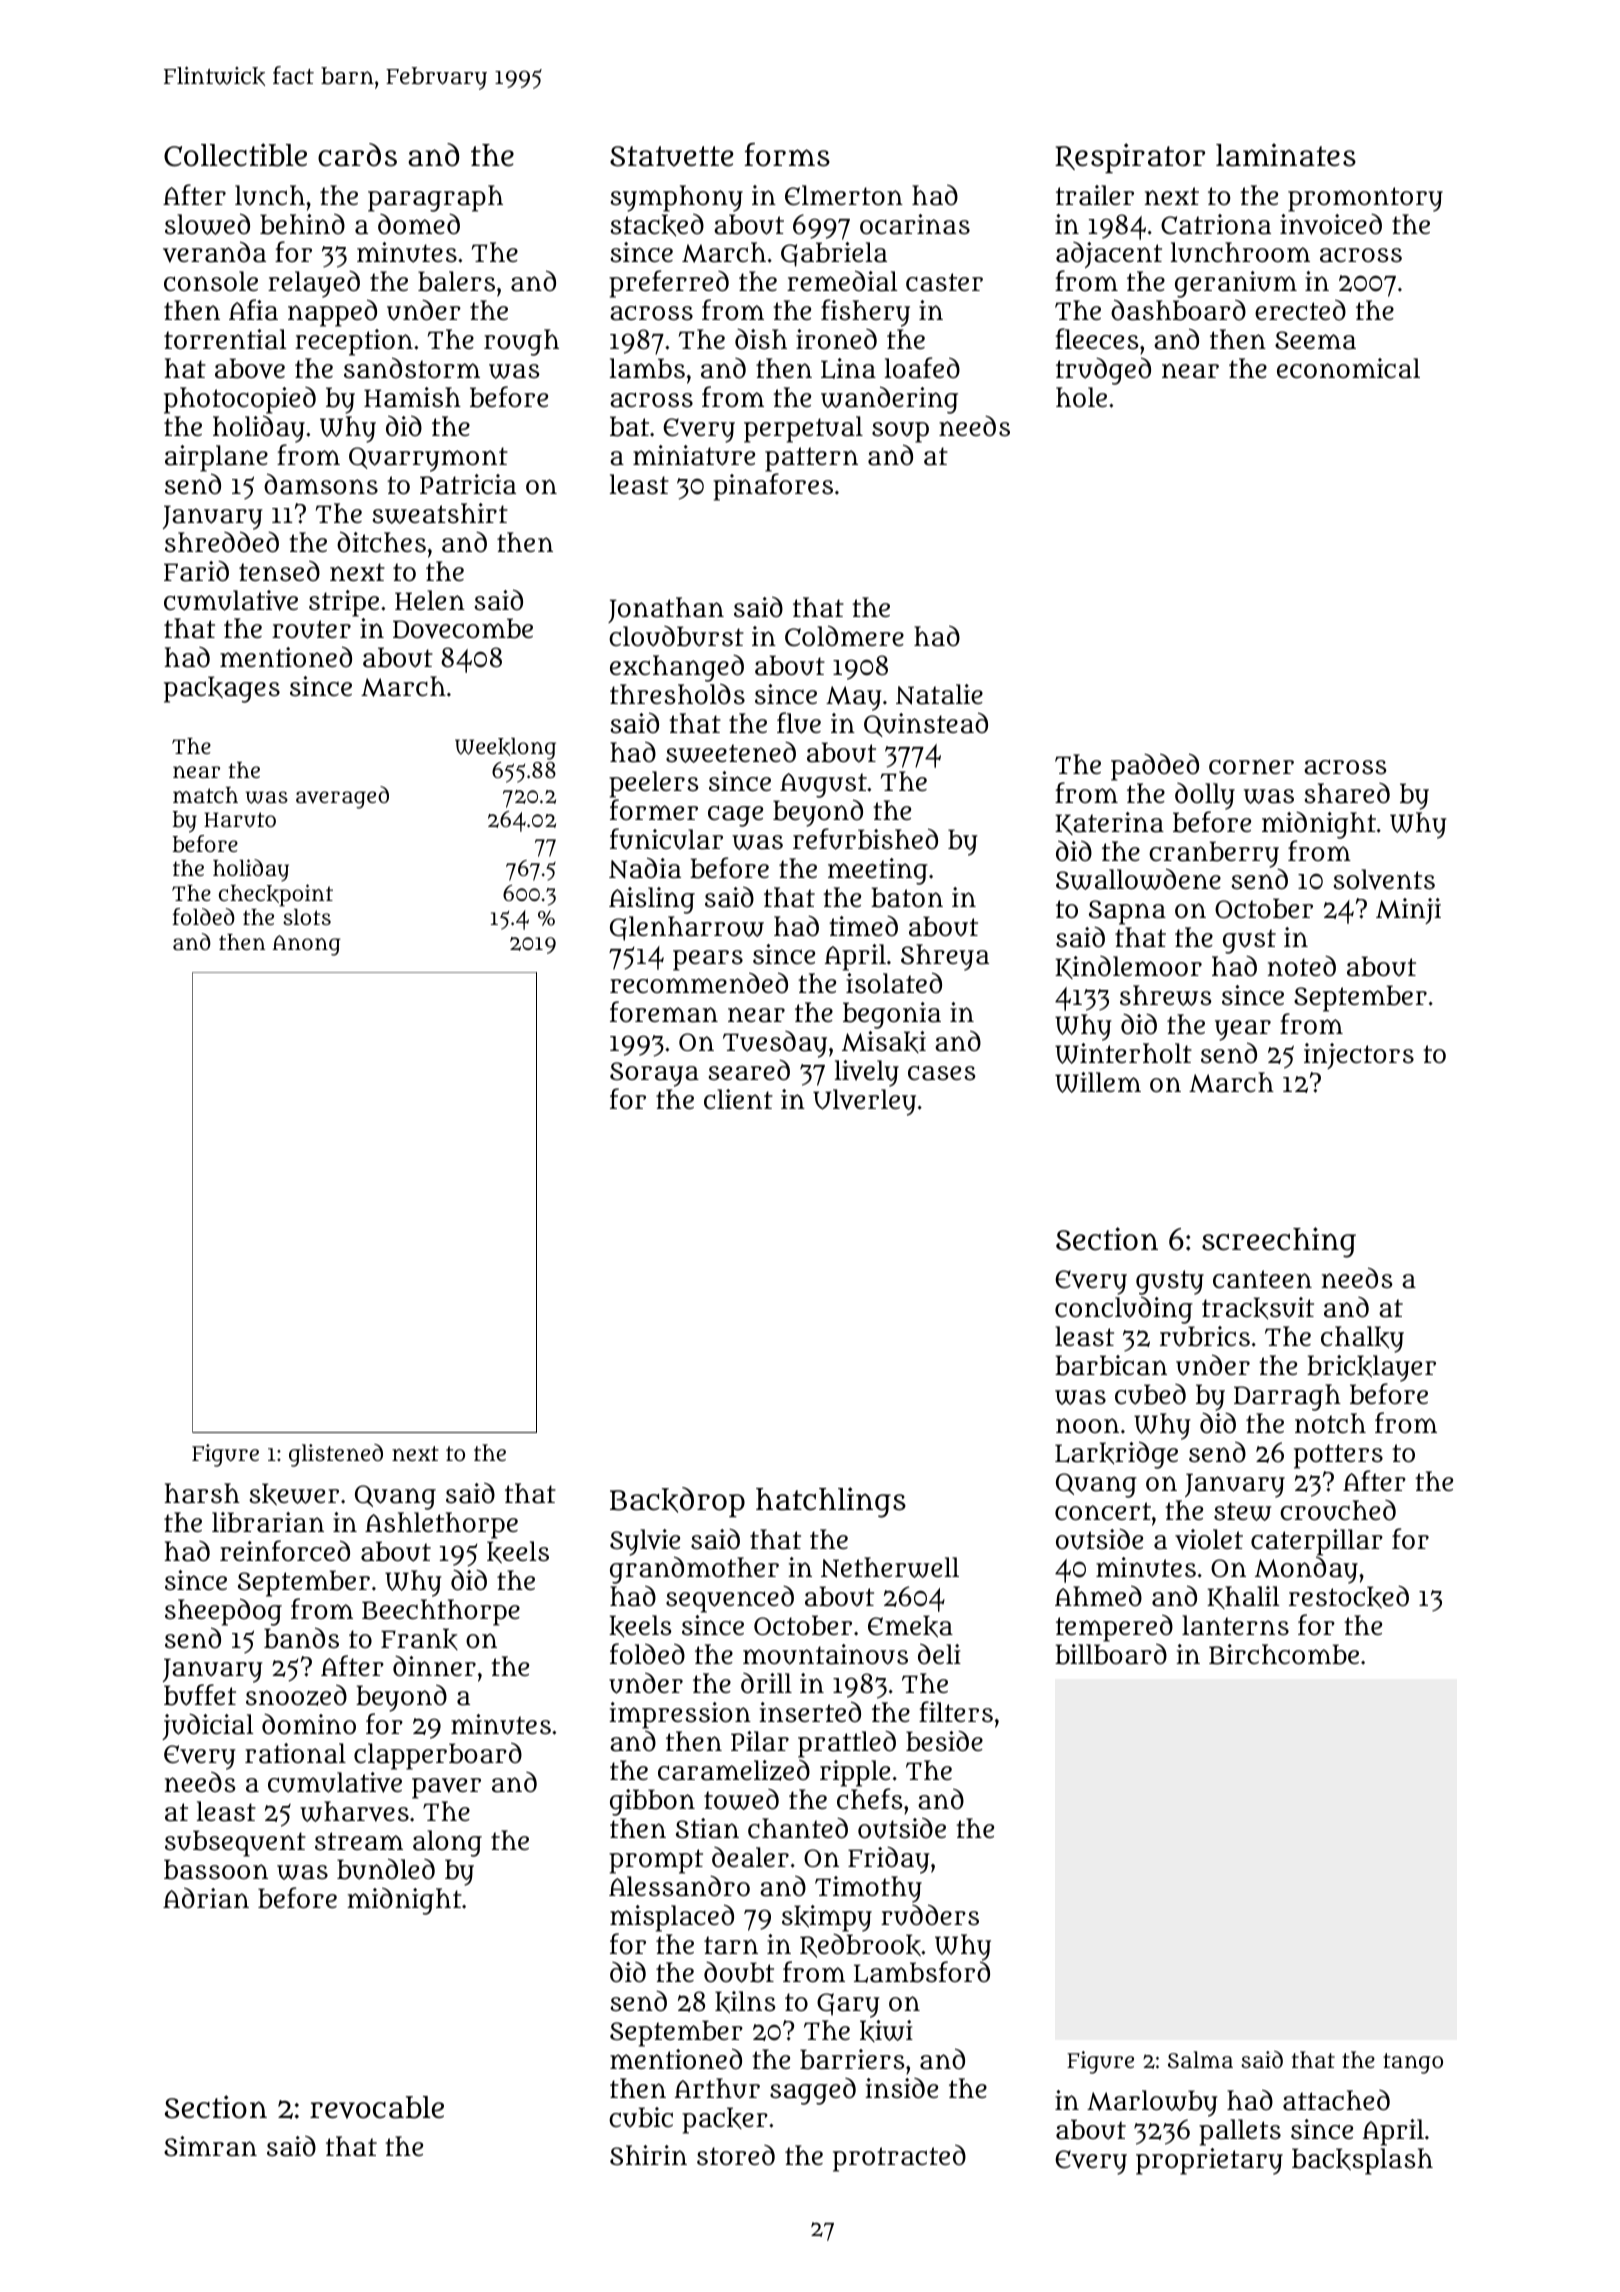 Image resolution: width=1620 pixels, height=2292 pixels. What do you see at coordinates (1103, 371) in the screenshot?
I see `trudged` at bounding box center [1103, 371].
